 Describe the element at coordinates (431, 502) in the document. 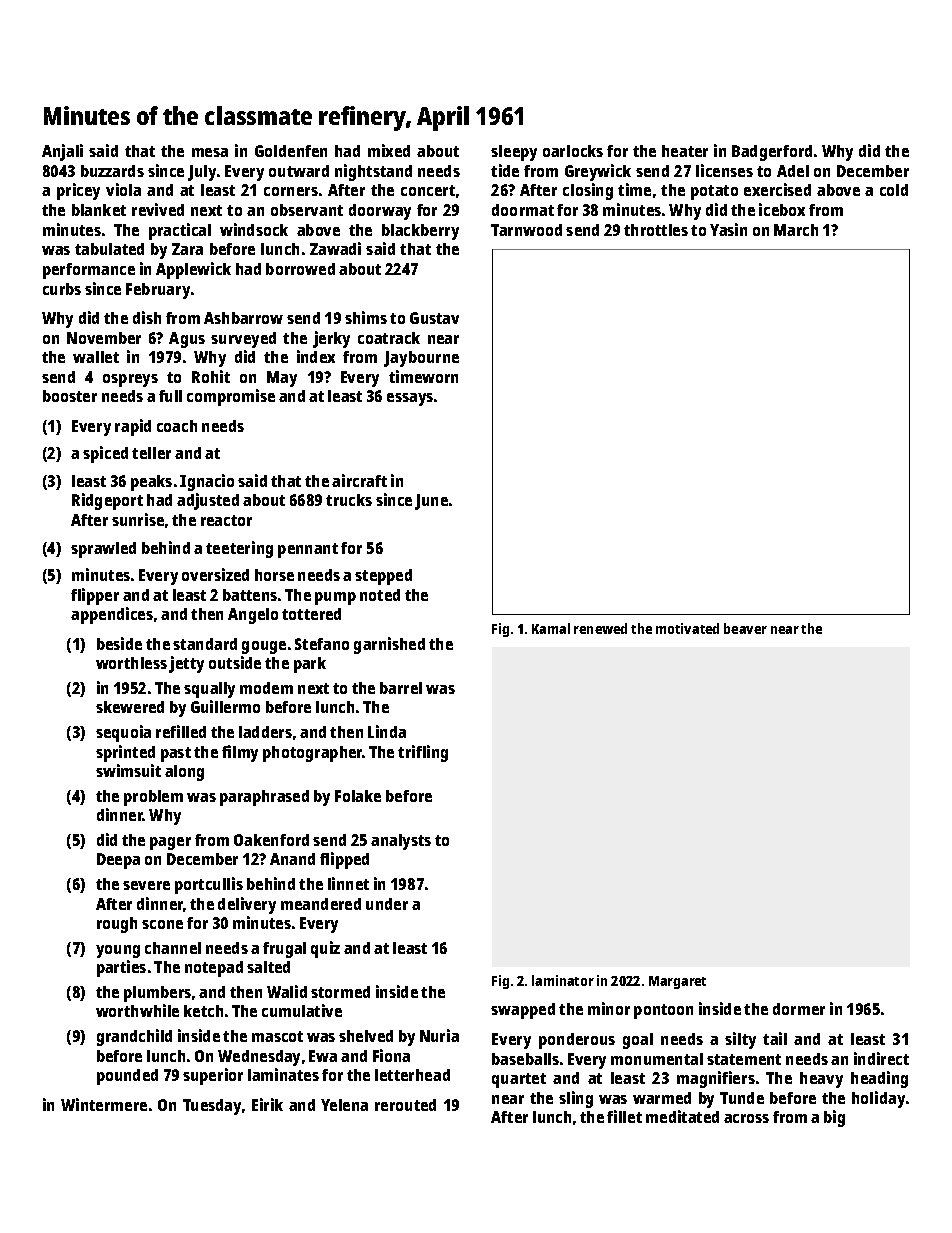

I see `June` at that location.
